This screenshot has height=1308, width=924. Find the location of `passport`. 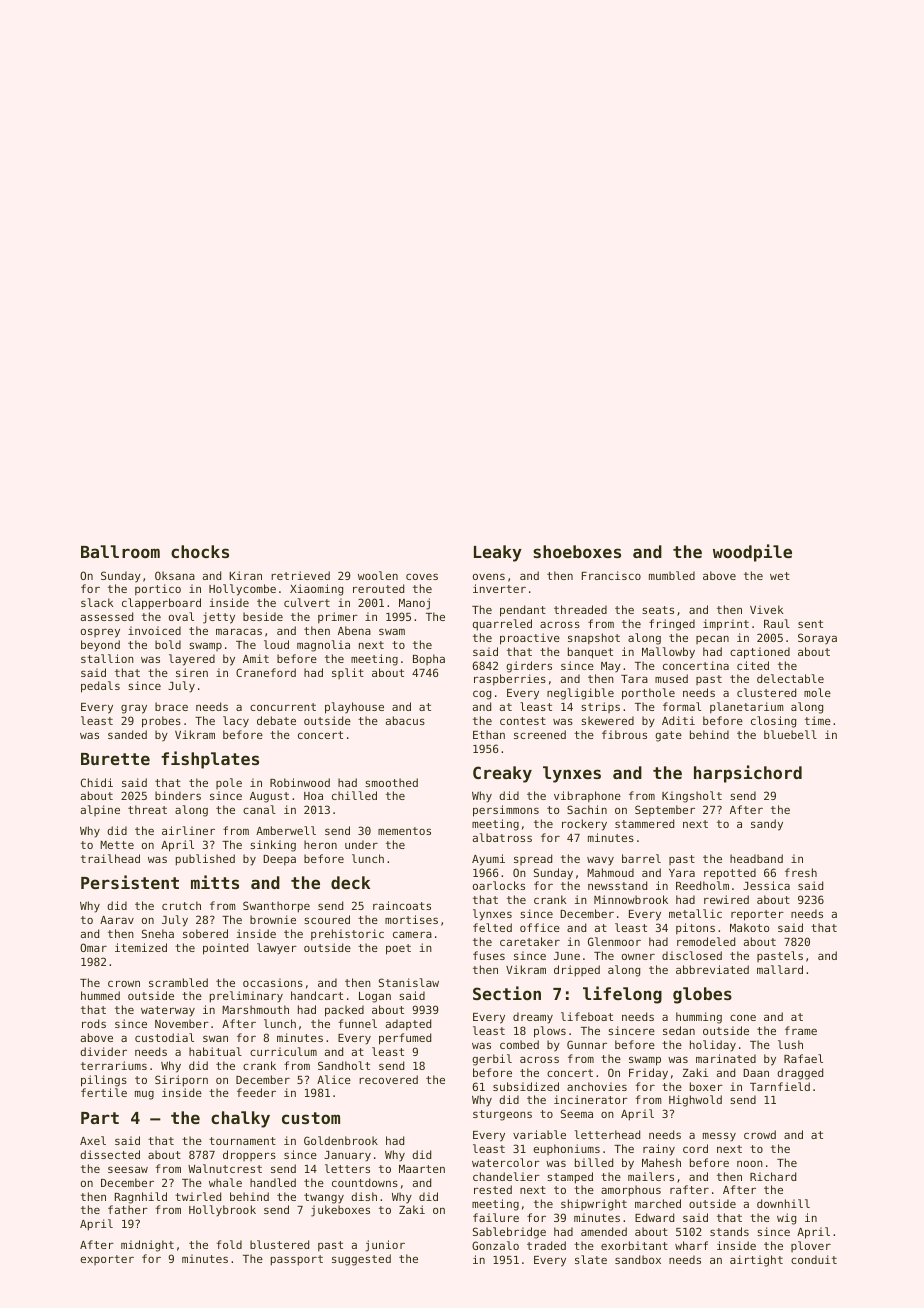

passport is located at coordinates (297, 1260).
